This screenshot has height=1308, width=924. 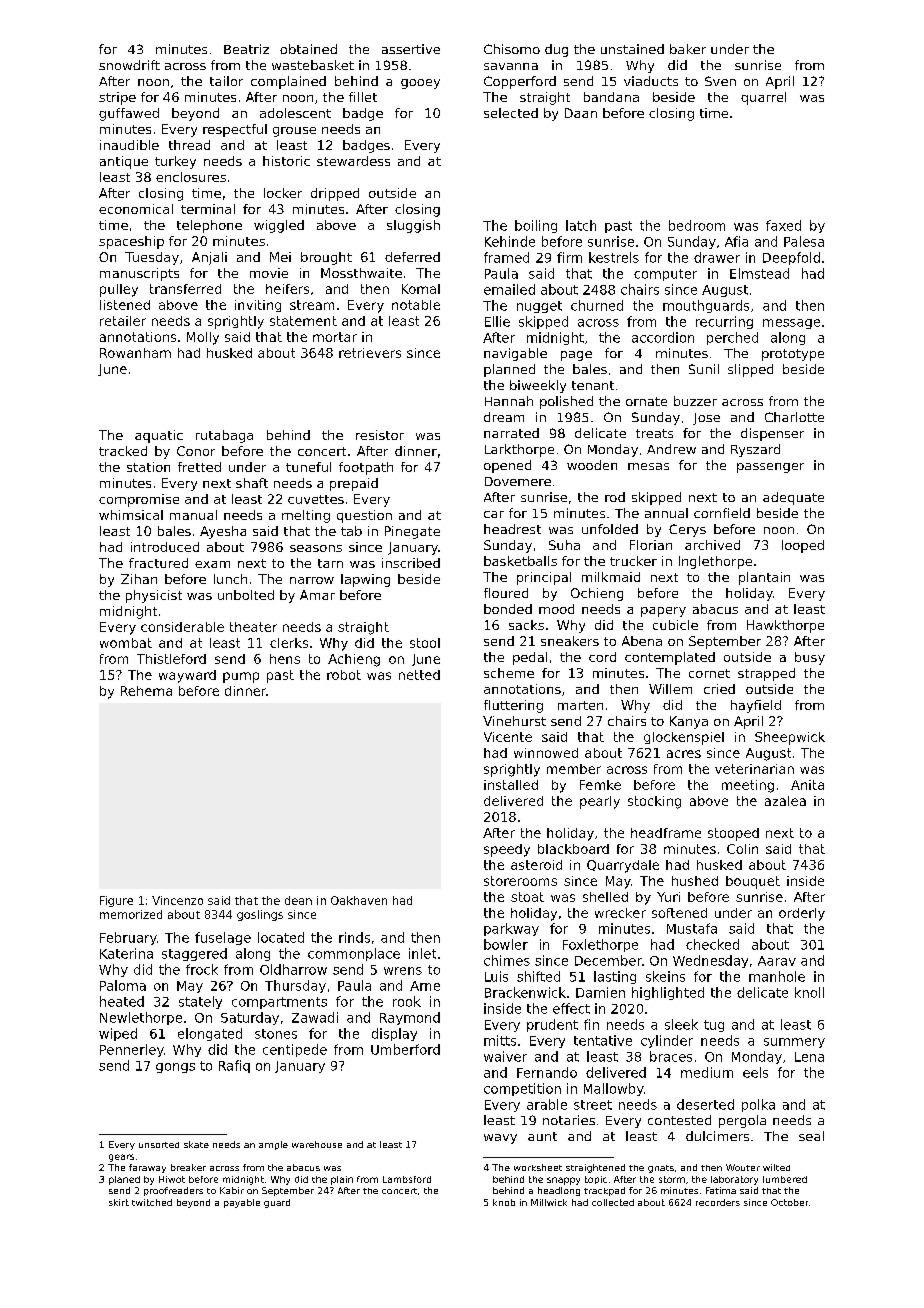 I want to click on guffawed, so click(x=129, y=114).
